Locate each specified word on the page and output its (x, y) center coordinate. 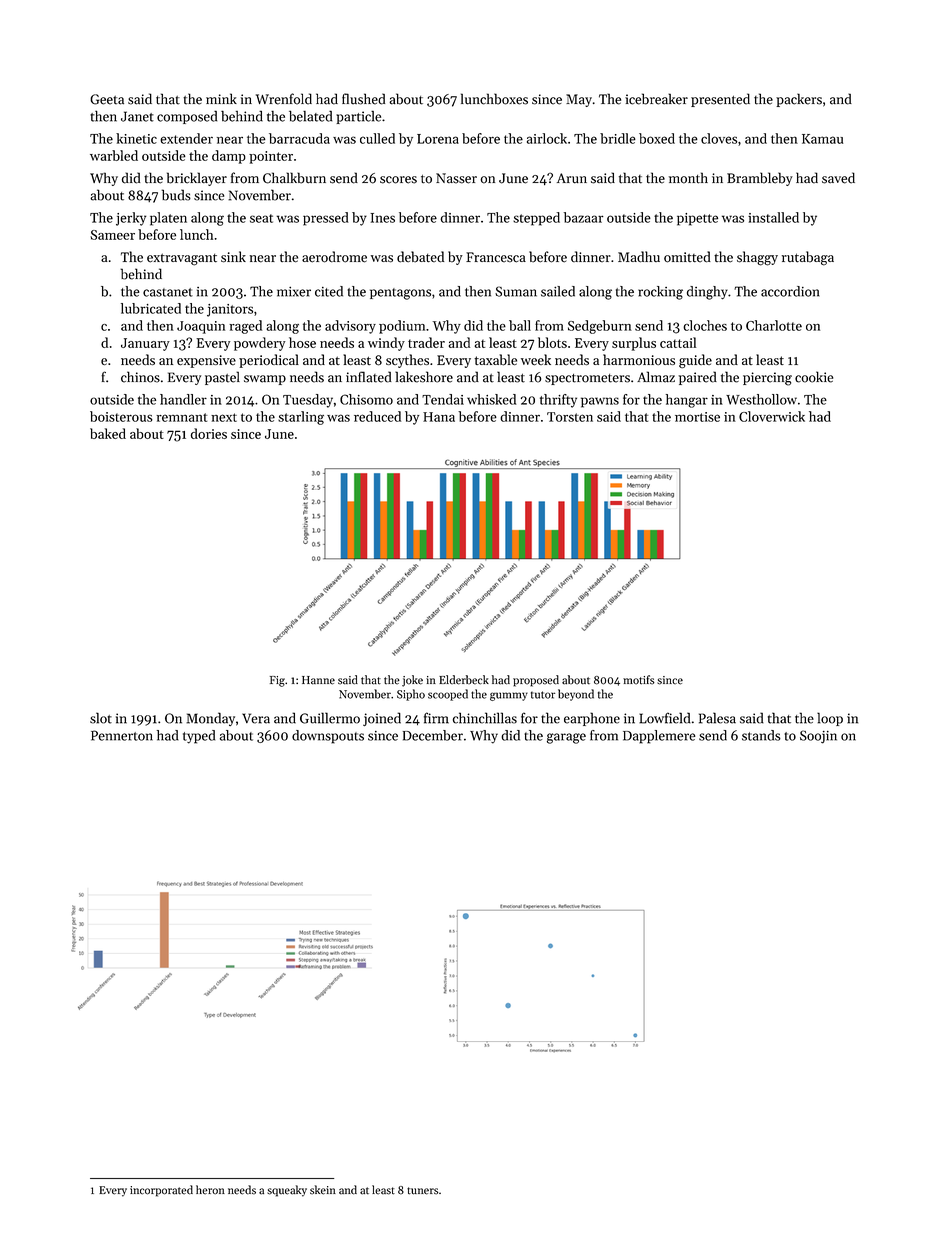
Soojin (818, 737)
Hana (439, 417)
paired (698, 378)
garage (566, 738)
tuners (422, 1191)
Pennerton (122, 735)
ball (520, 325)
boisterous (121, 416)
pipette (697, 219)
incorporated (161, 1191)
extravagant (182, 259)
